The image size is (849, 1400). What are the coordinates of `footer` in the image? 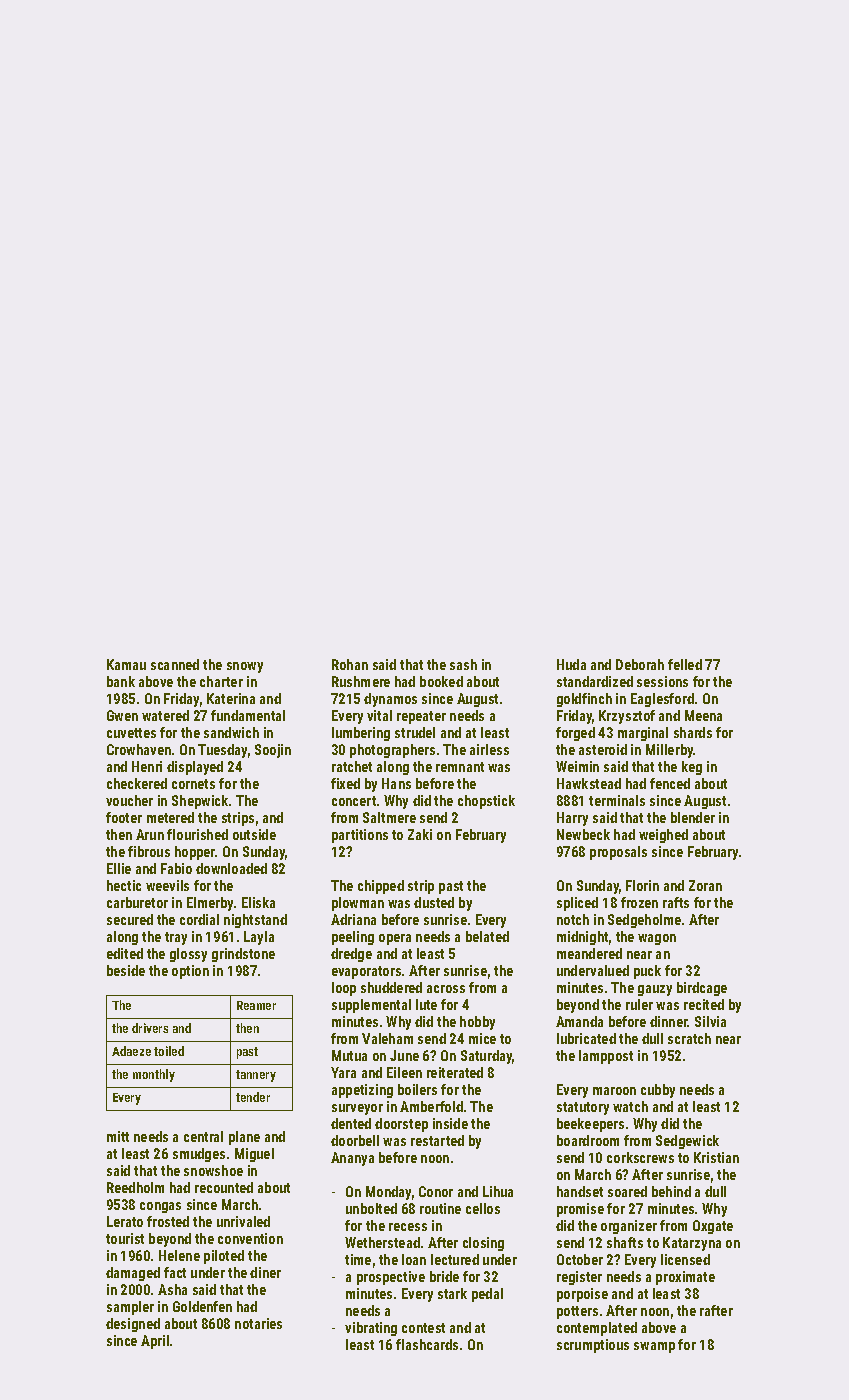 It's located at (124, 817).
